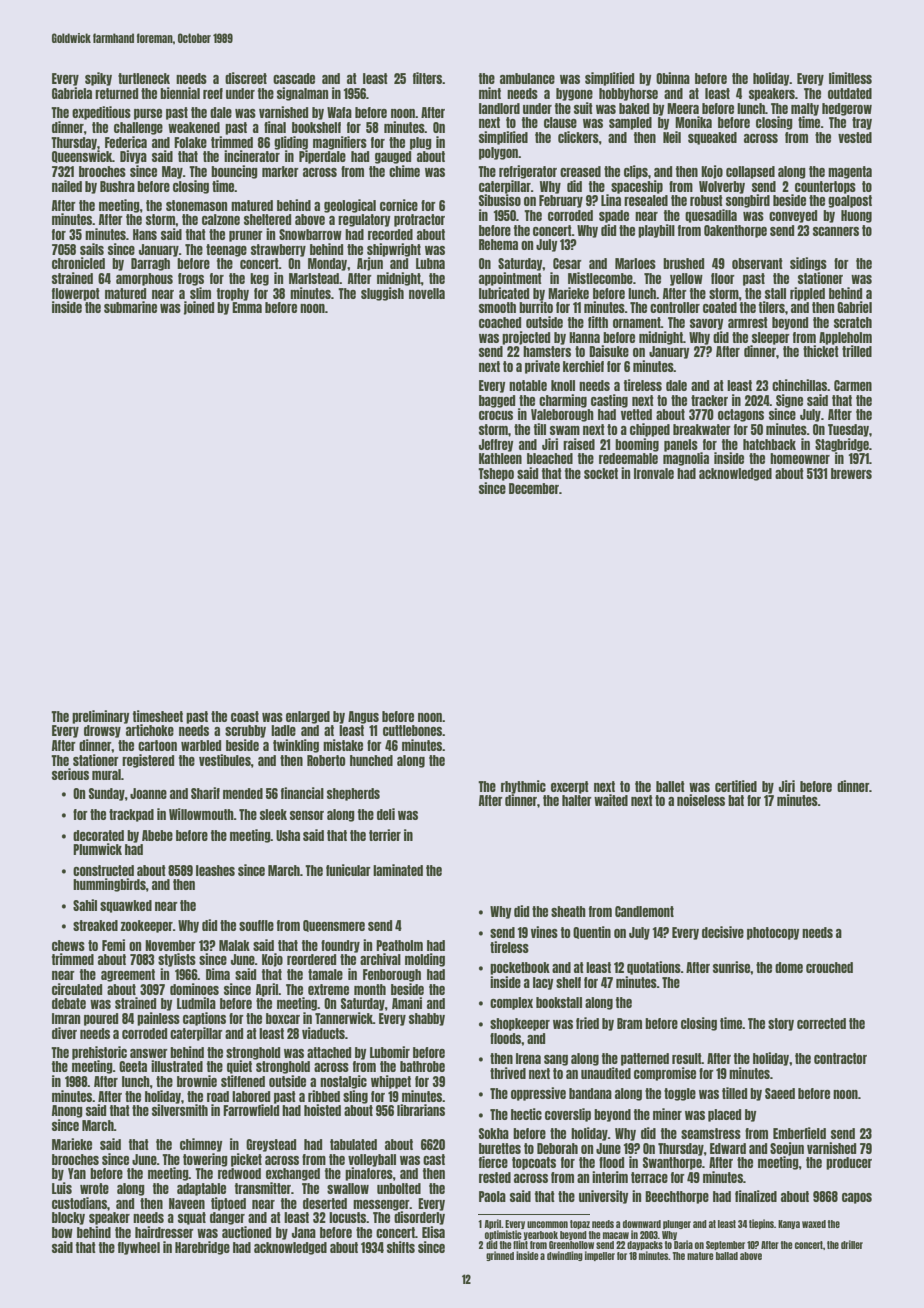 The width and height of the screenshot is (924, 1308). I want to click on Queenswick, so click(82, 156).
